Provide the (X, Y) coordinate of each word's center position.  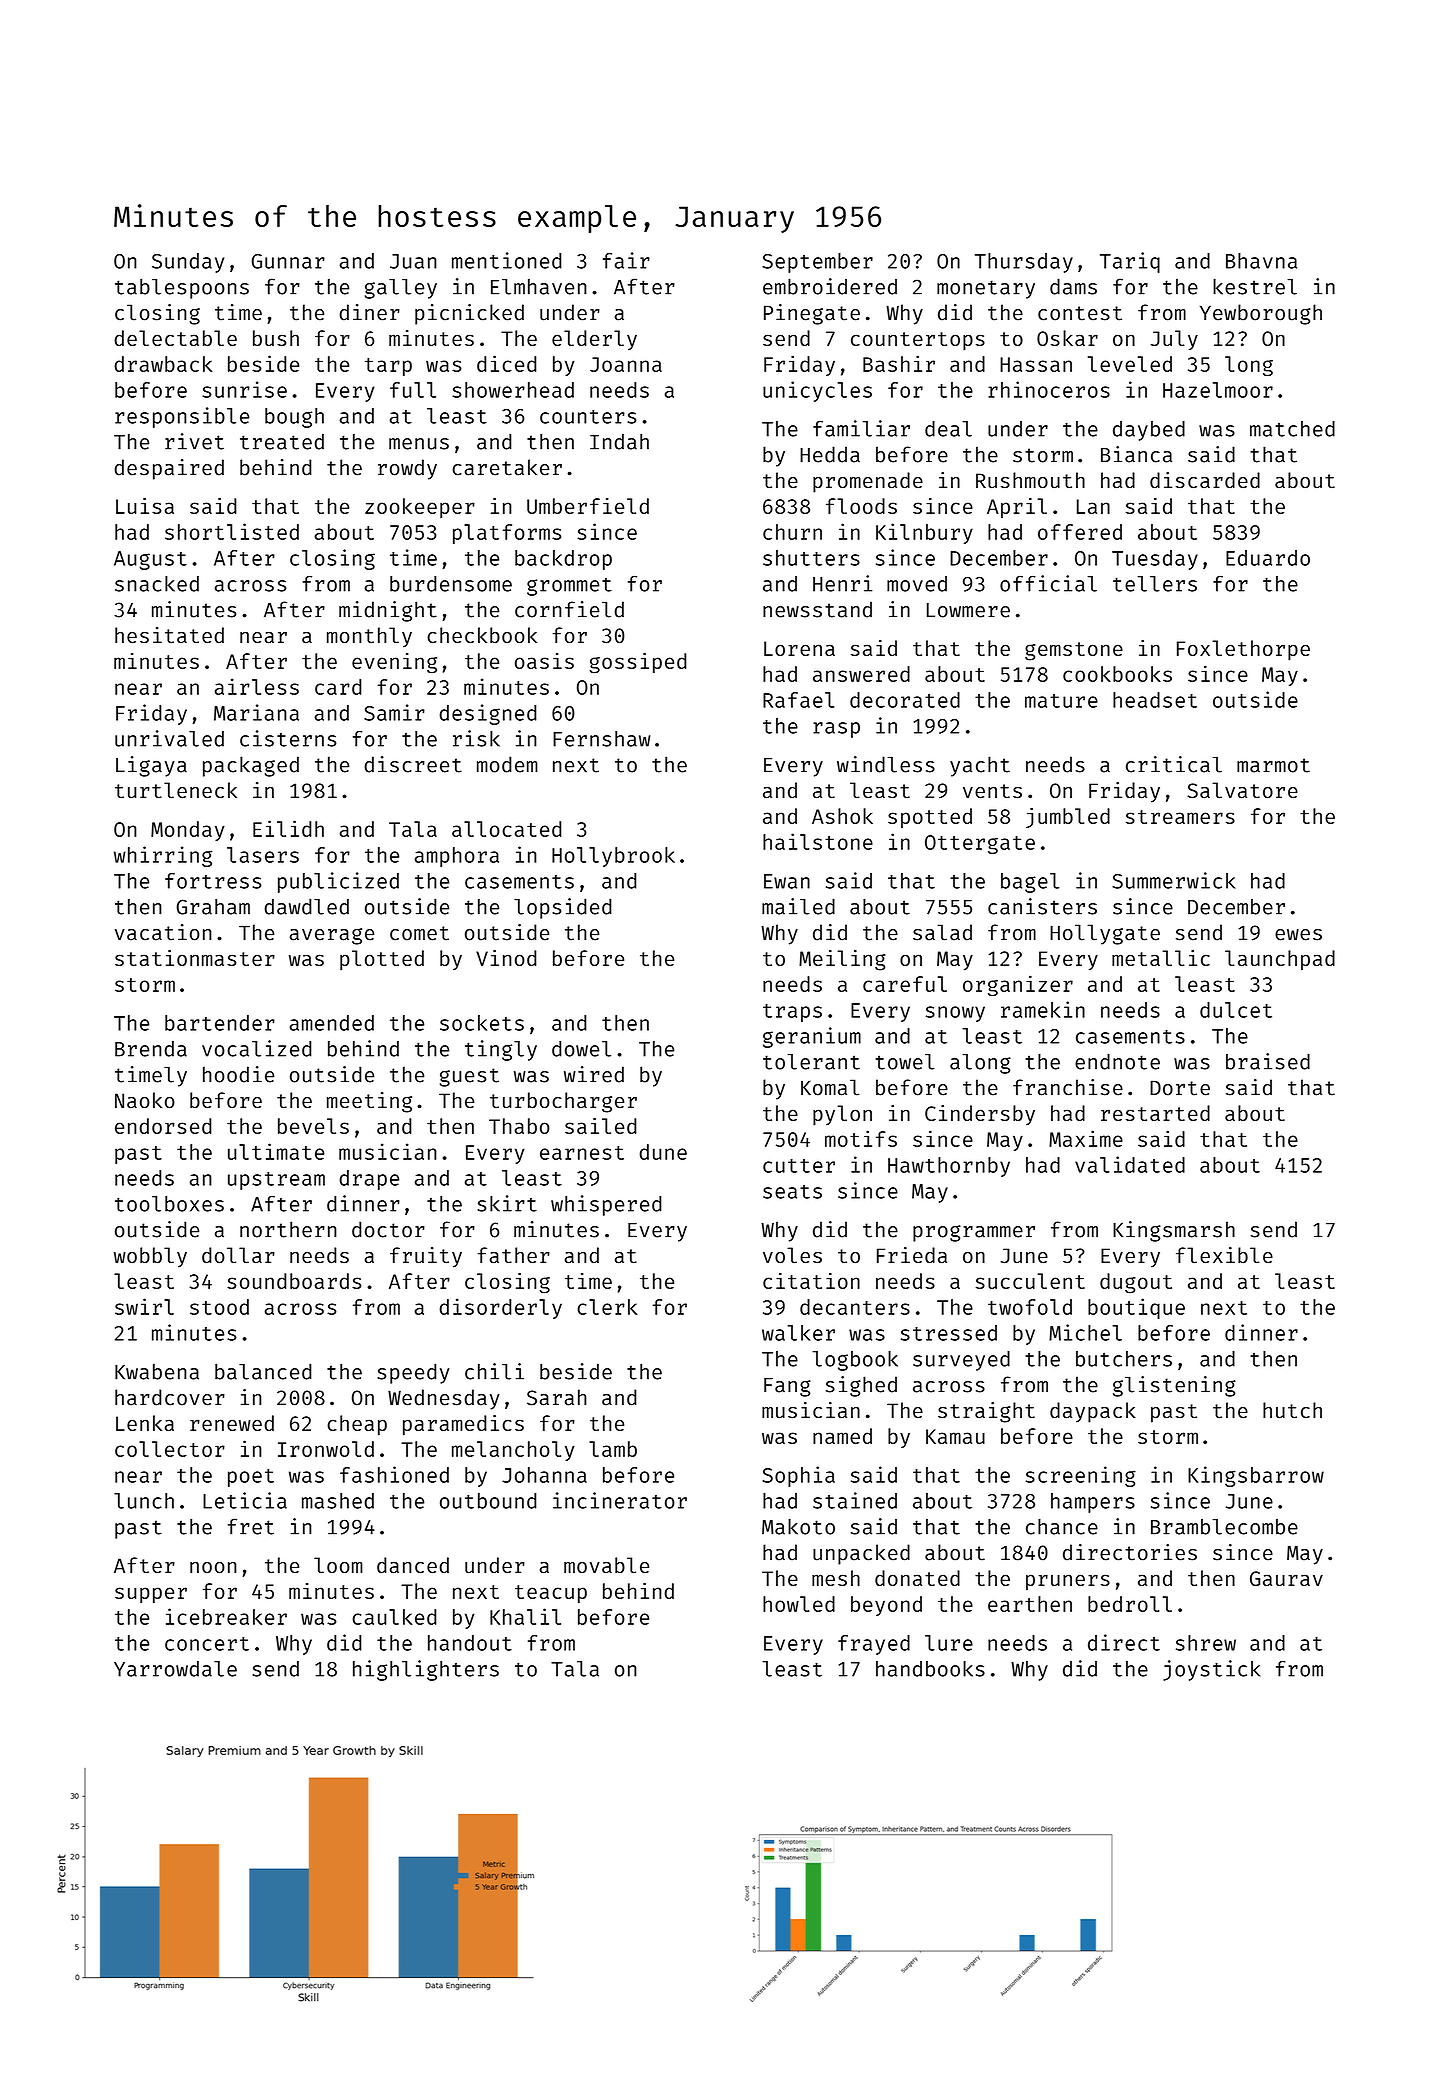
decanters (855, 1307)
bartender (220, 1023)
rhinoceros (1049, 389)
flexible (1224, 1255)
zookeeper (420, 508)
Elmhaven (539, 287)
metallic (1161, 958)
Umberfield (588, 506)
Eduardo (1268, 558)
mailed (798, 906)
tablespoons (182, 288)
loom (338, 1565)
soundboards (294, 1281)
